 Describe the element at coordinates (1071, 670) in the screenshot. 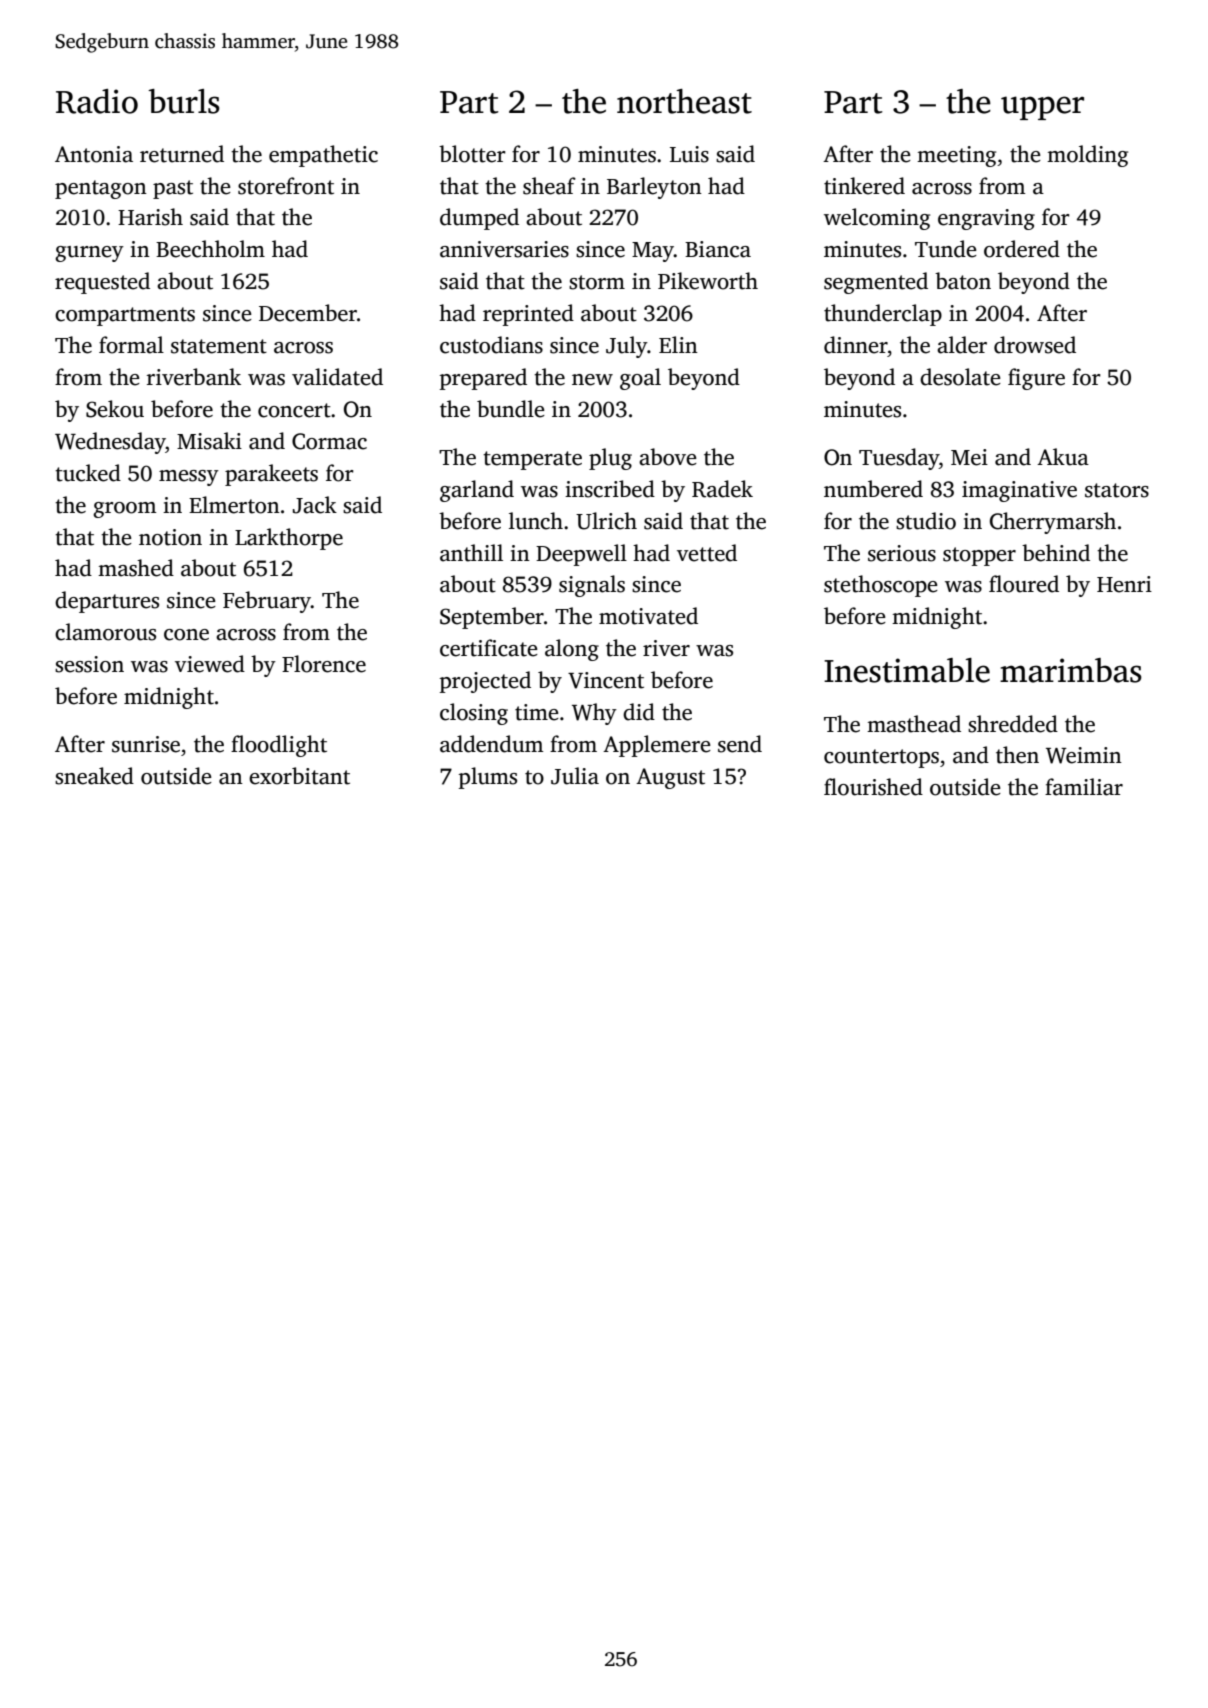

I see `marimbas` at that location.
